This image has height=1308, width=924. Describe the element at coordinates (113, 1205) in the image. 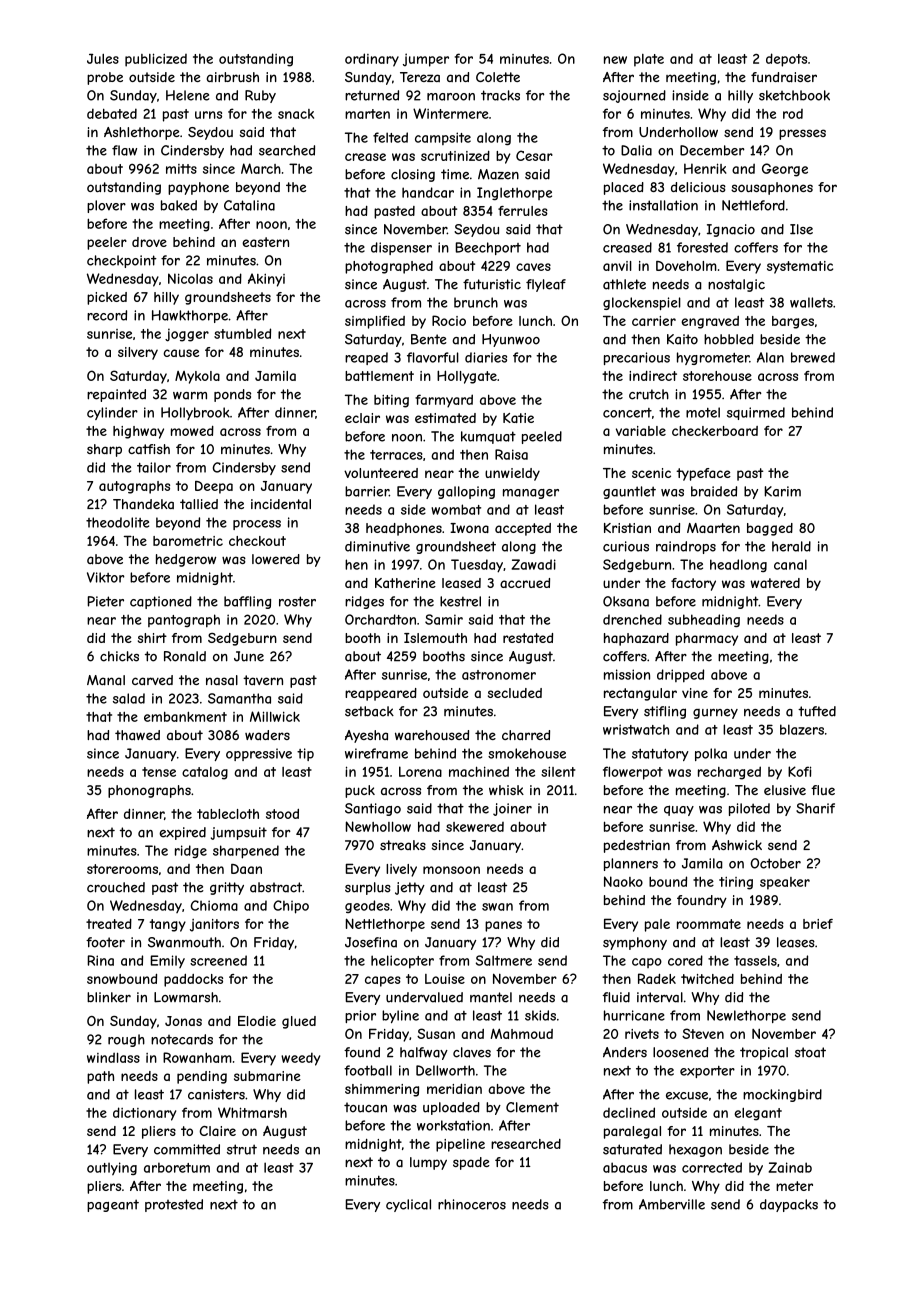

I see `pageant` at that location.
